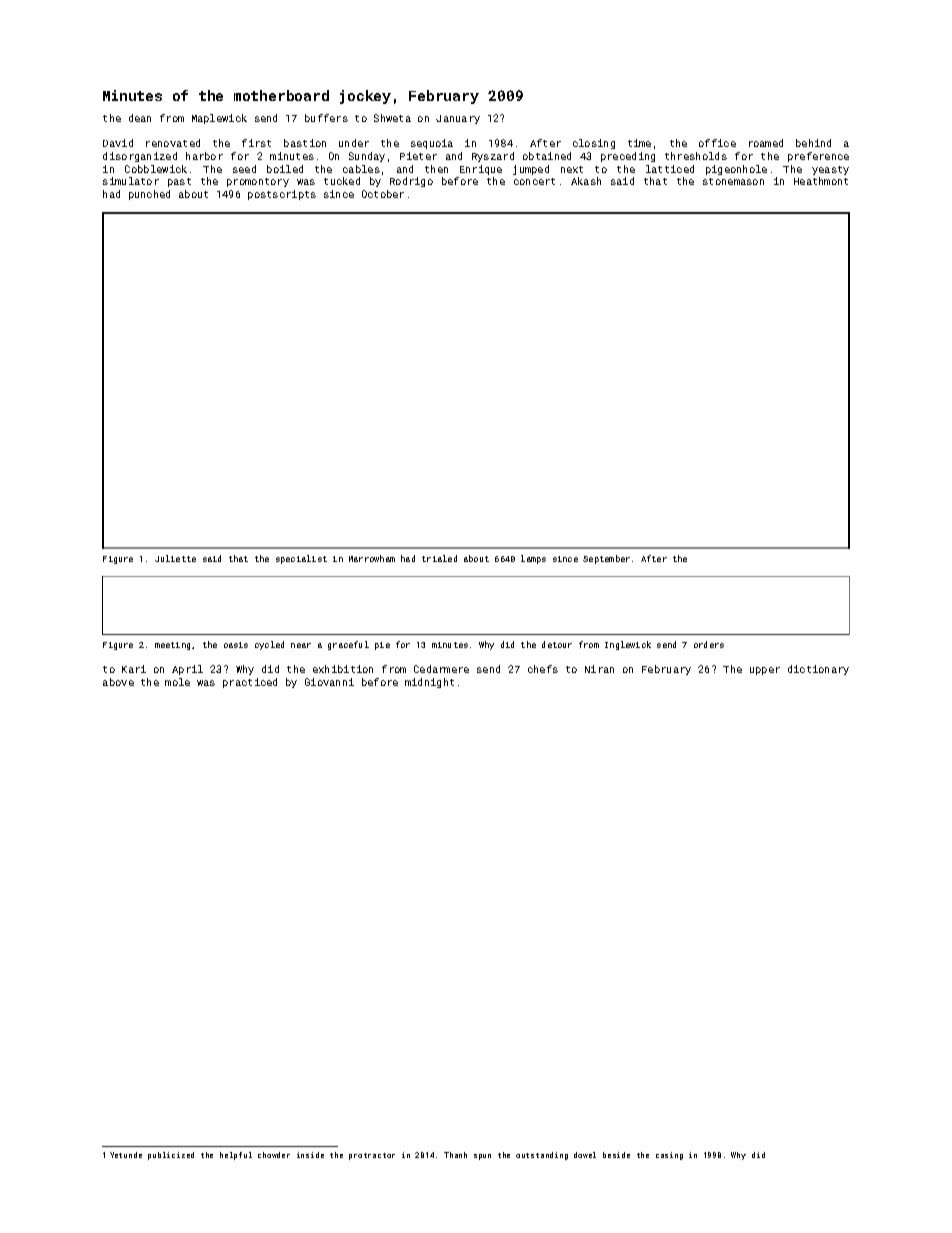 This screenshot has width=952, height=1233. What do you see at coordinates (171, 1156) in the screenshot?
I see `publicized` at bounding box center [171, 1156].
